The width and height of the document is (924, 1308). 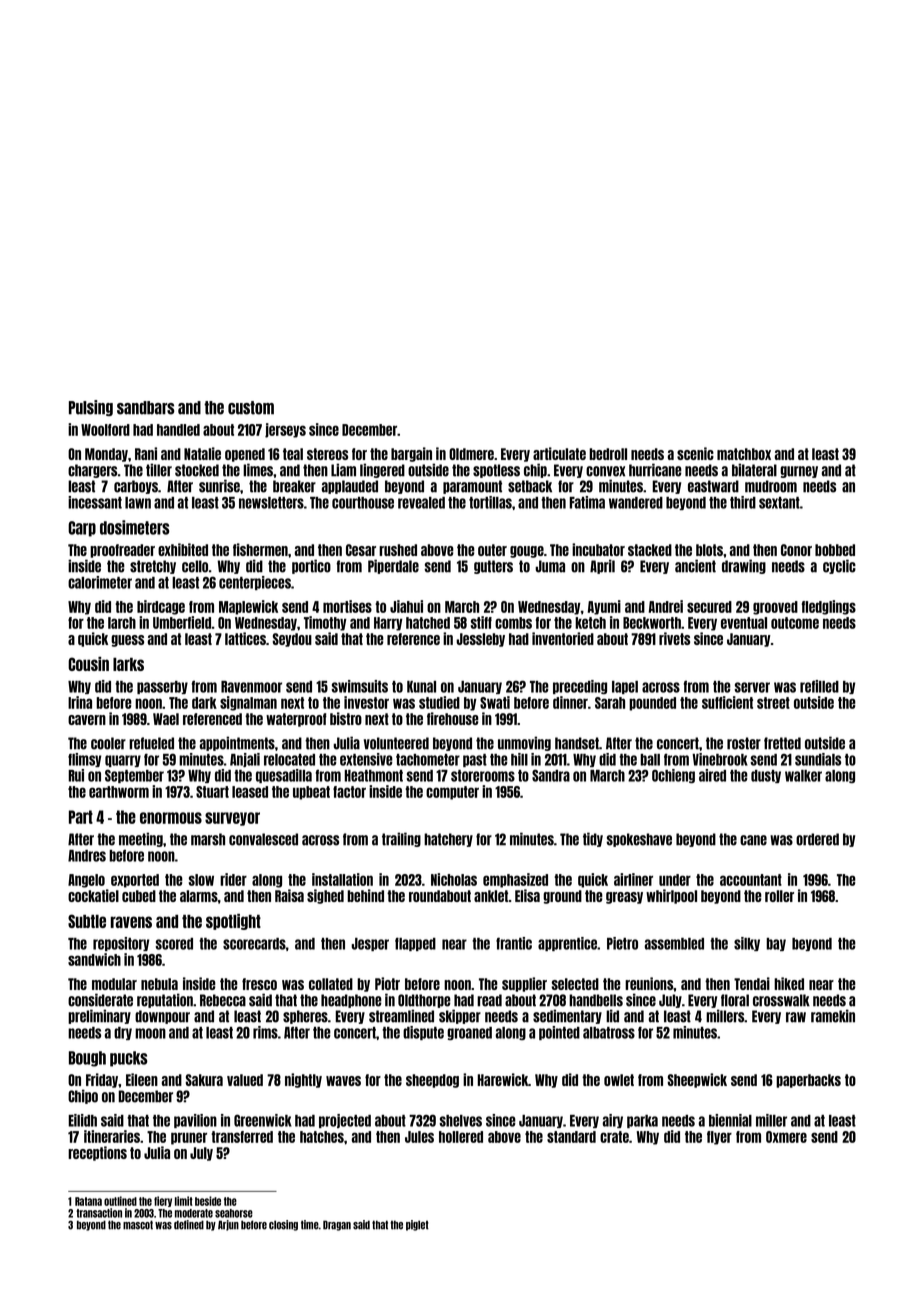 I want to click on mascot, so click(x=138, y=1225).
